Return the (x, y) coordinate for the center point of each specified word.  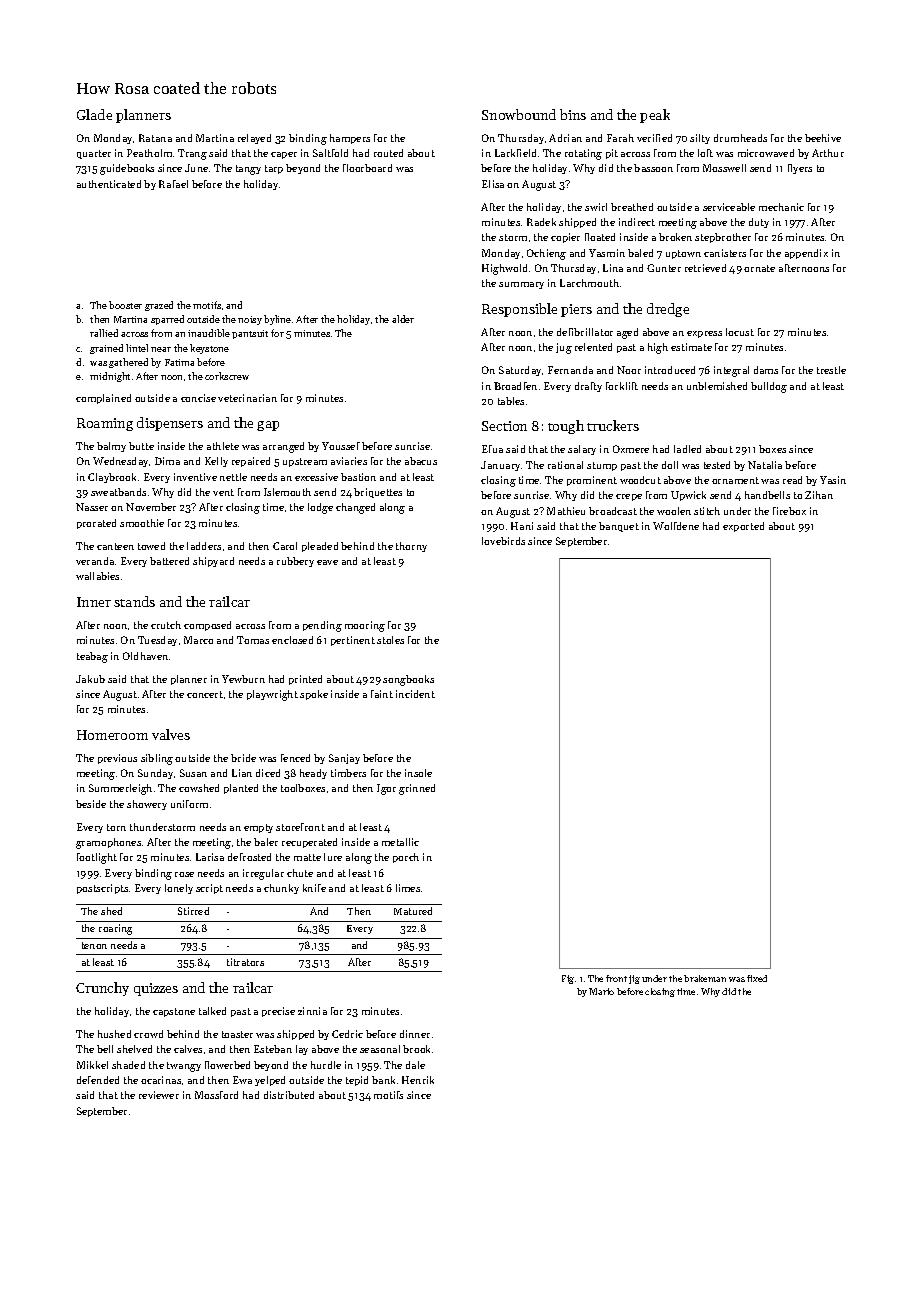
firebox (789, 511)
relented (593, 347)
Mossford (216, 1095)
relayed (254, 139)
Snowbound (519, 114)
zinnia (312, 1011)
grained (106, 349)
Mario (601, 991)
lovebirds (503, 541)
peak (655, 116)
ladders (204, 546)
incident (415, 694)
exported (743, 527)
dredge (668, 310)
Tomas (253, 640)
